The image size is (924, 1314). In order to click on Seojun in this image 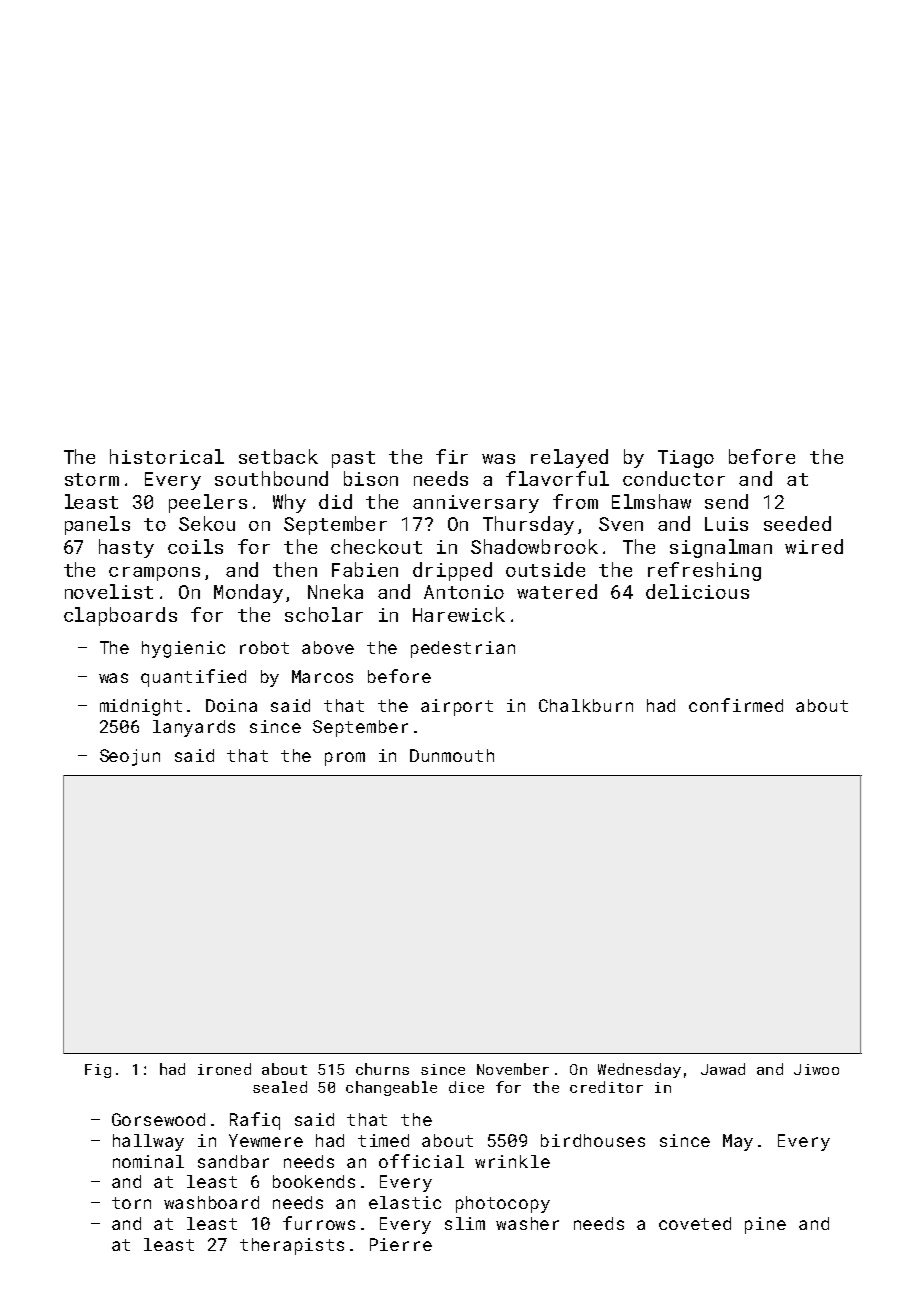, I will do `click(130, 757)`.
